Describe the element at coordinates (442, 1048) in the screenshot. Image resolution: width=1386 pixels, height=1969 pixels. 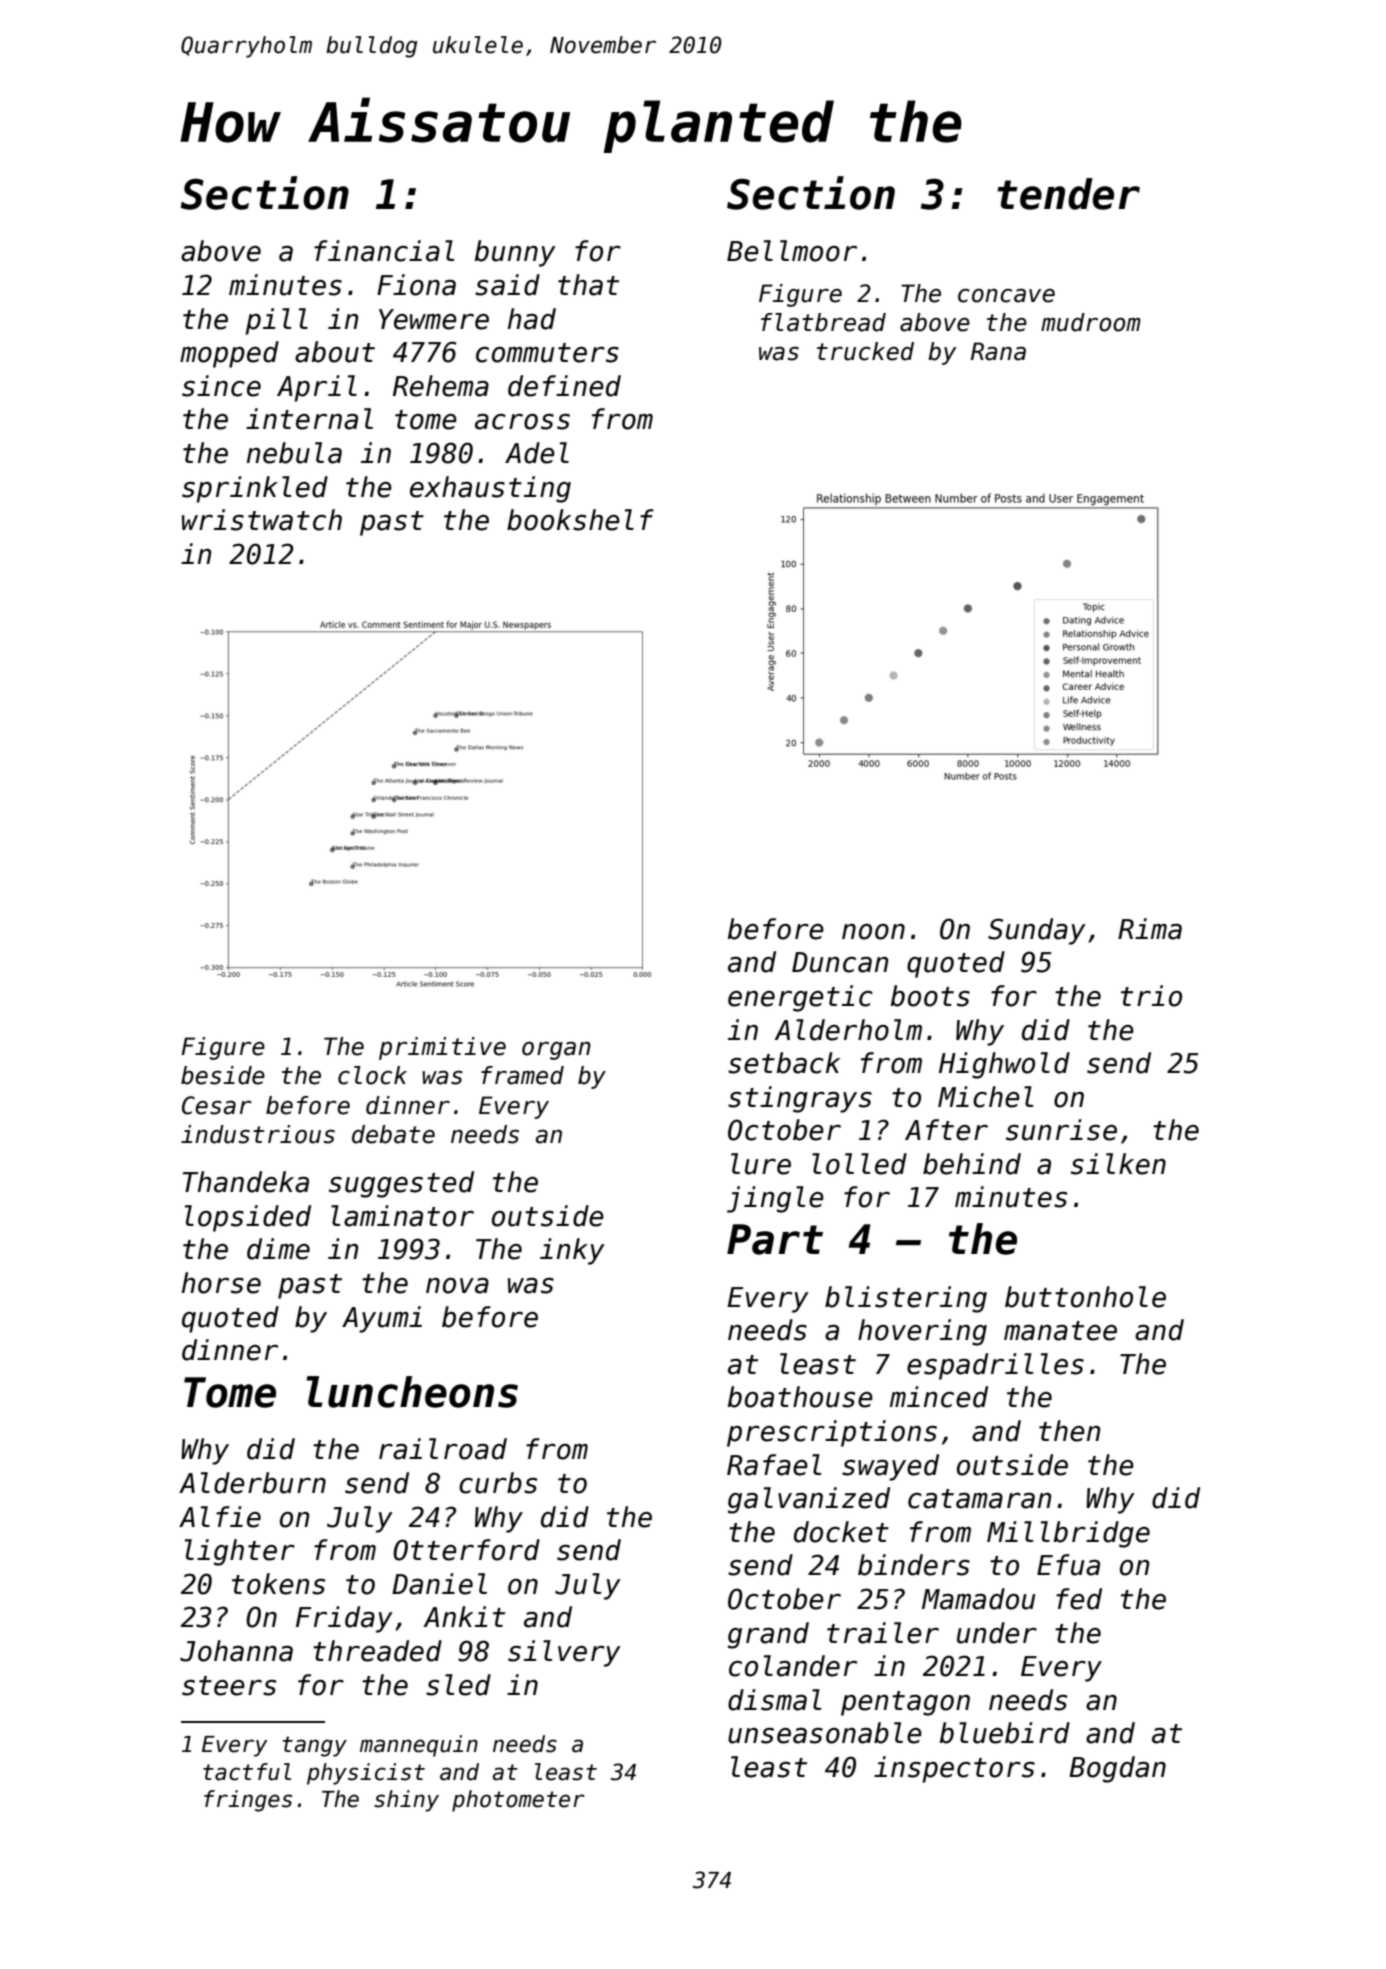
I see `primitive` at that location.
